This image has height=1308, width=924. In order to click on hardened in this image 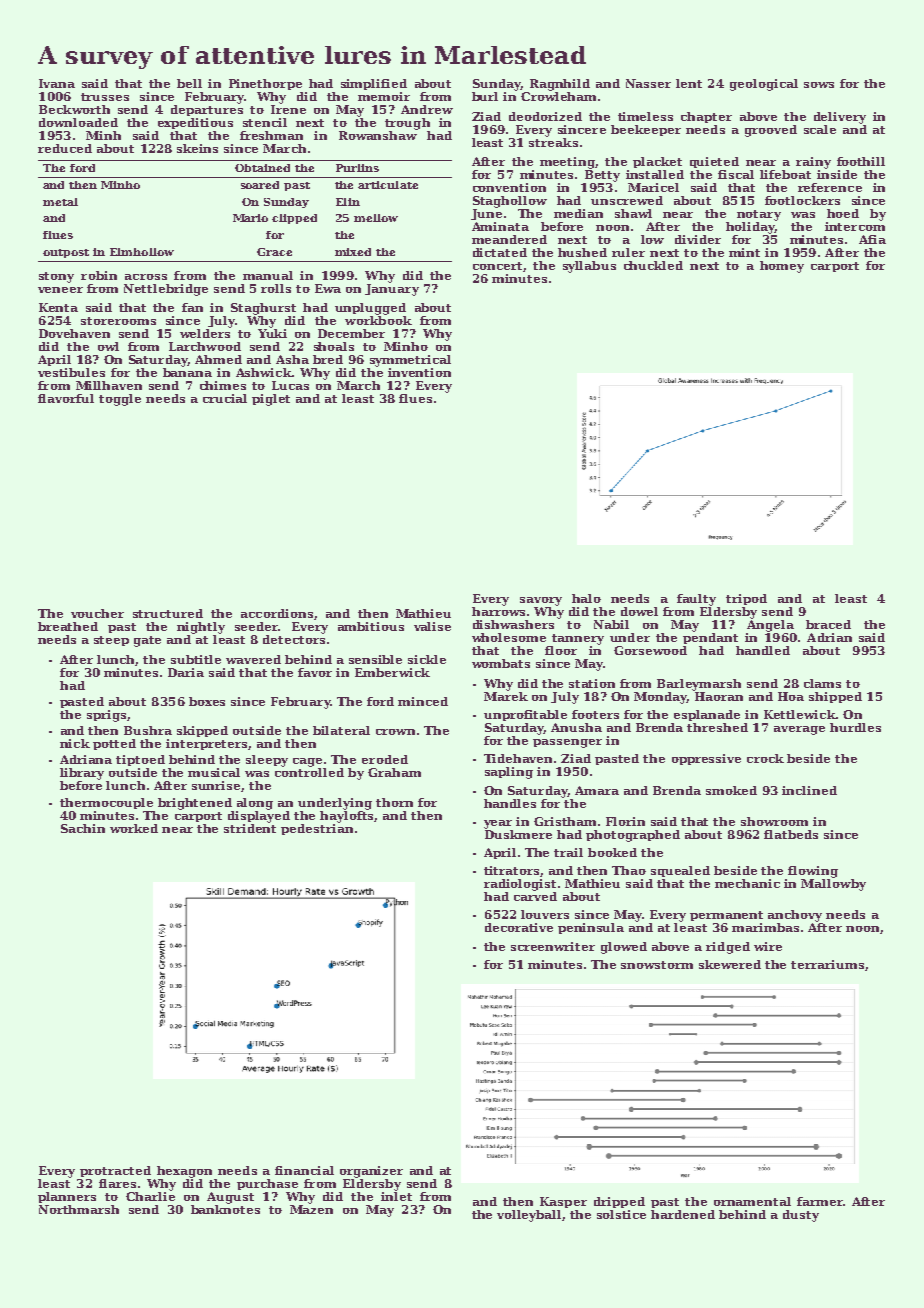, I will do `click(683, 1214)`.
